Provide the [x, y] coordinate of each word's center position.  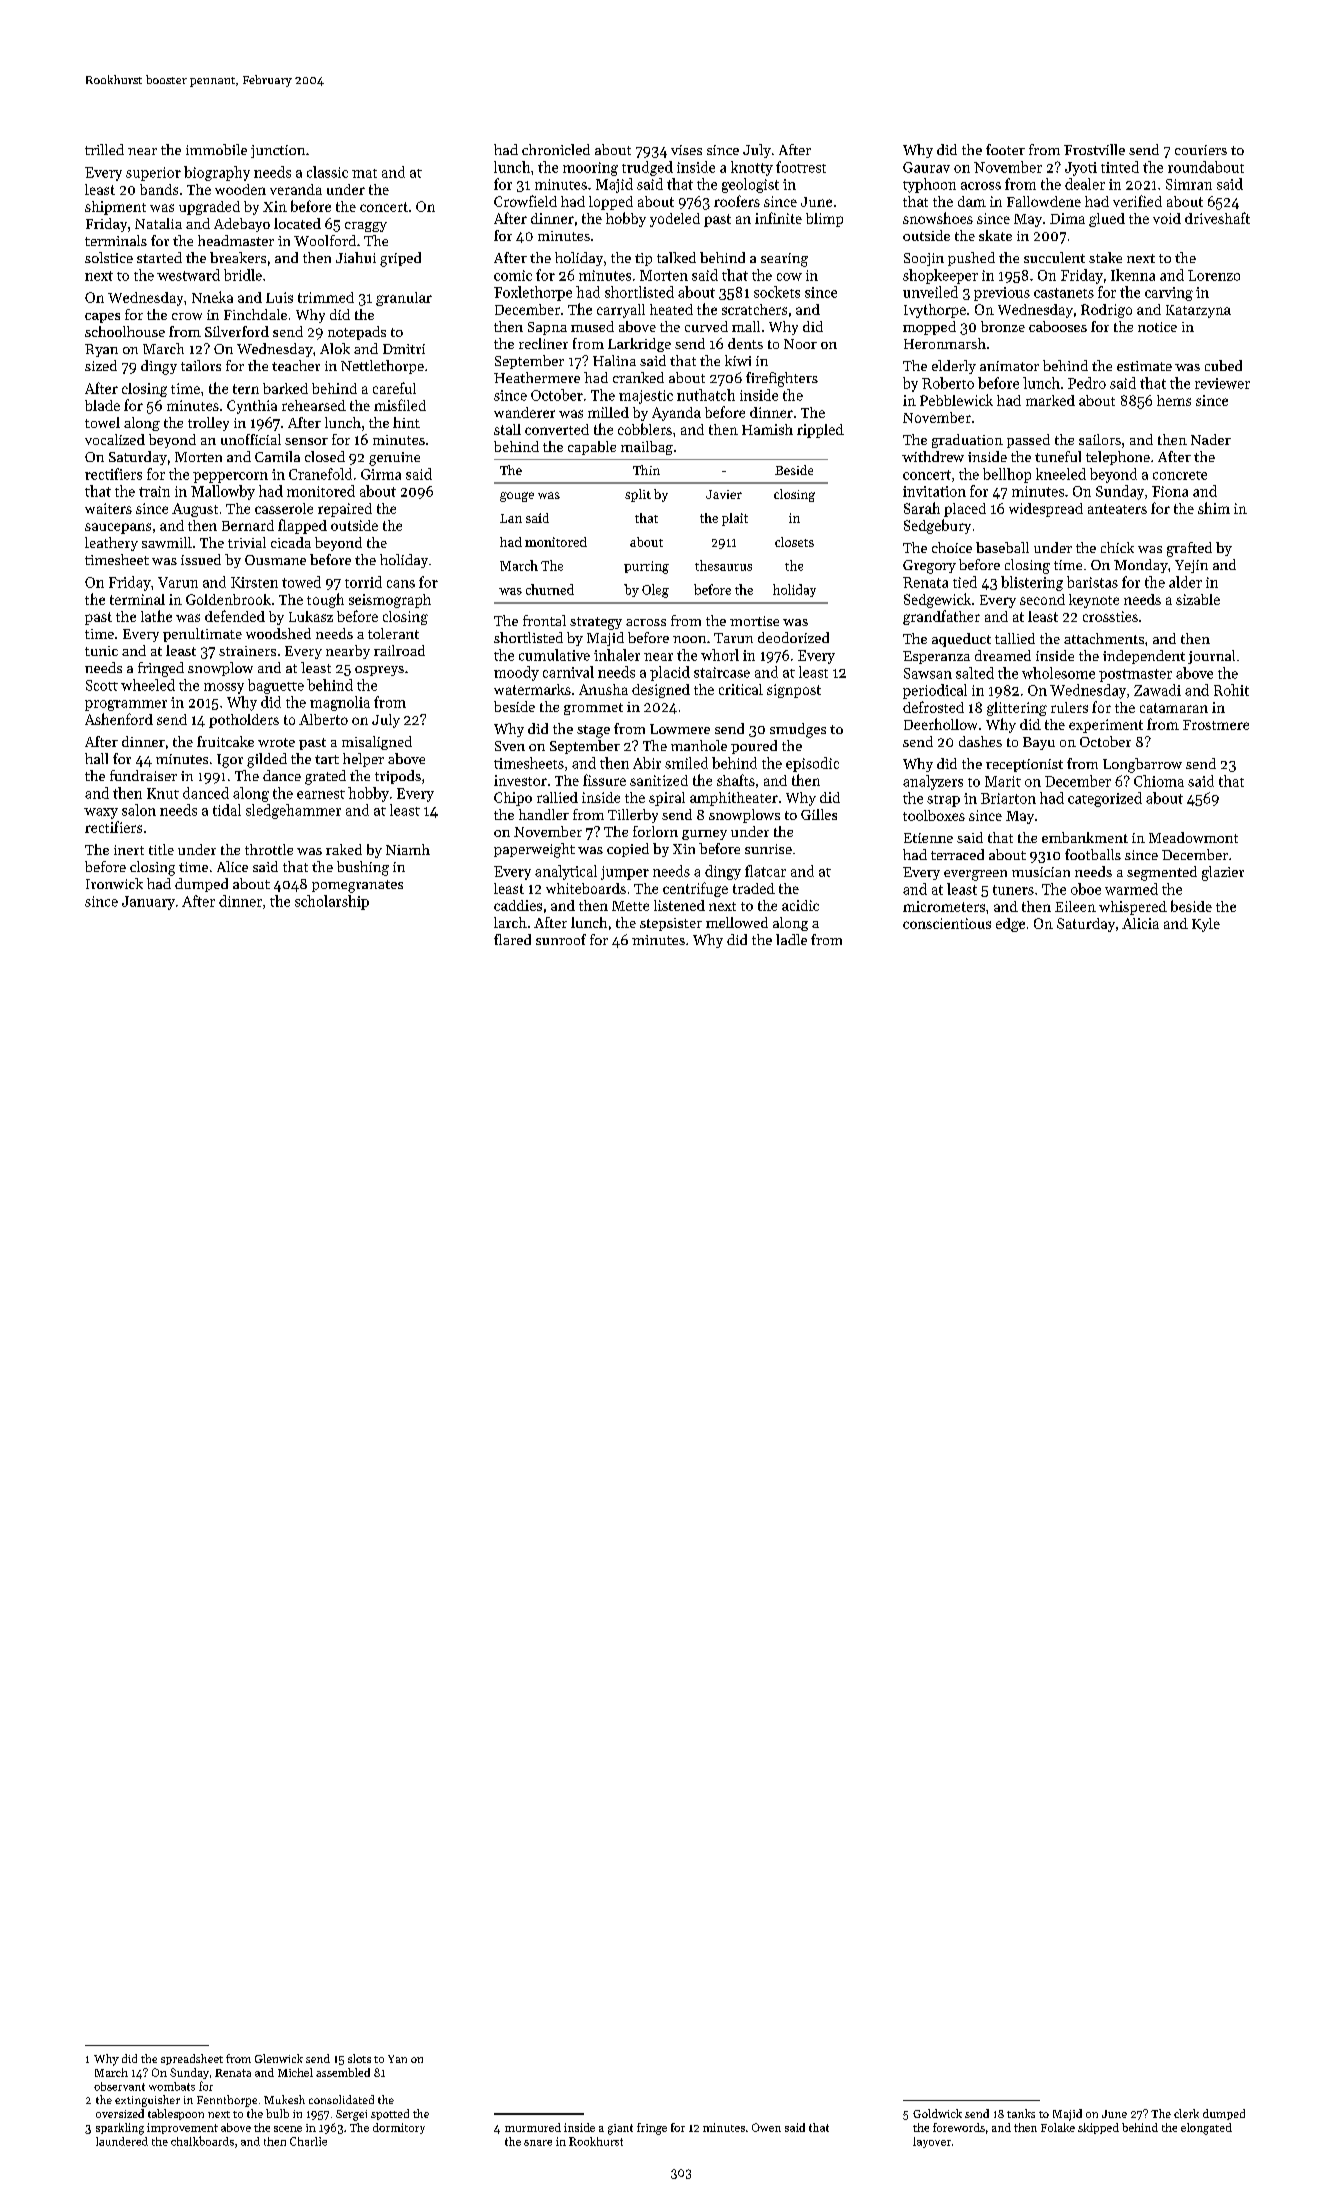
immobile [216, 149]
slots [359, 2058]
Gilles [819, 814]
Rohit [1231, 690]
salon [139, 810]
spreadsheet [192, 2059]
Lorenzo [1214, 275]
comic [513, 275]
